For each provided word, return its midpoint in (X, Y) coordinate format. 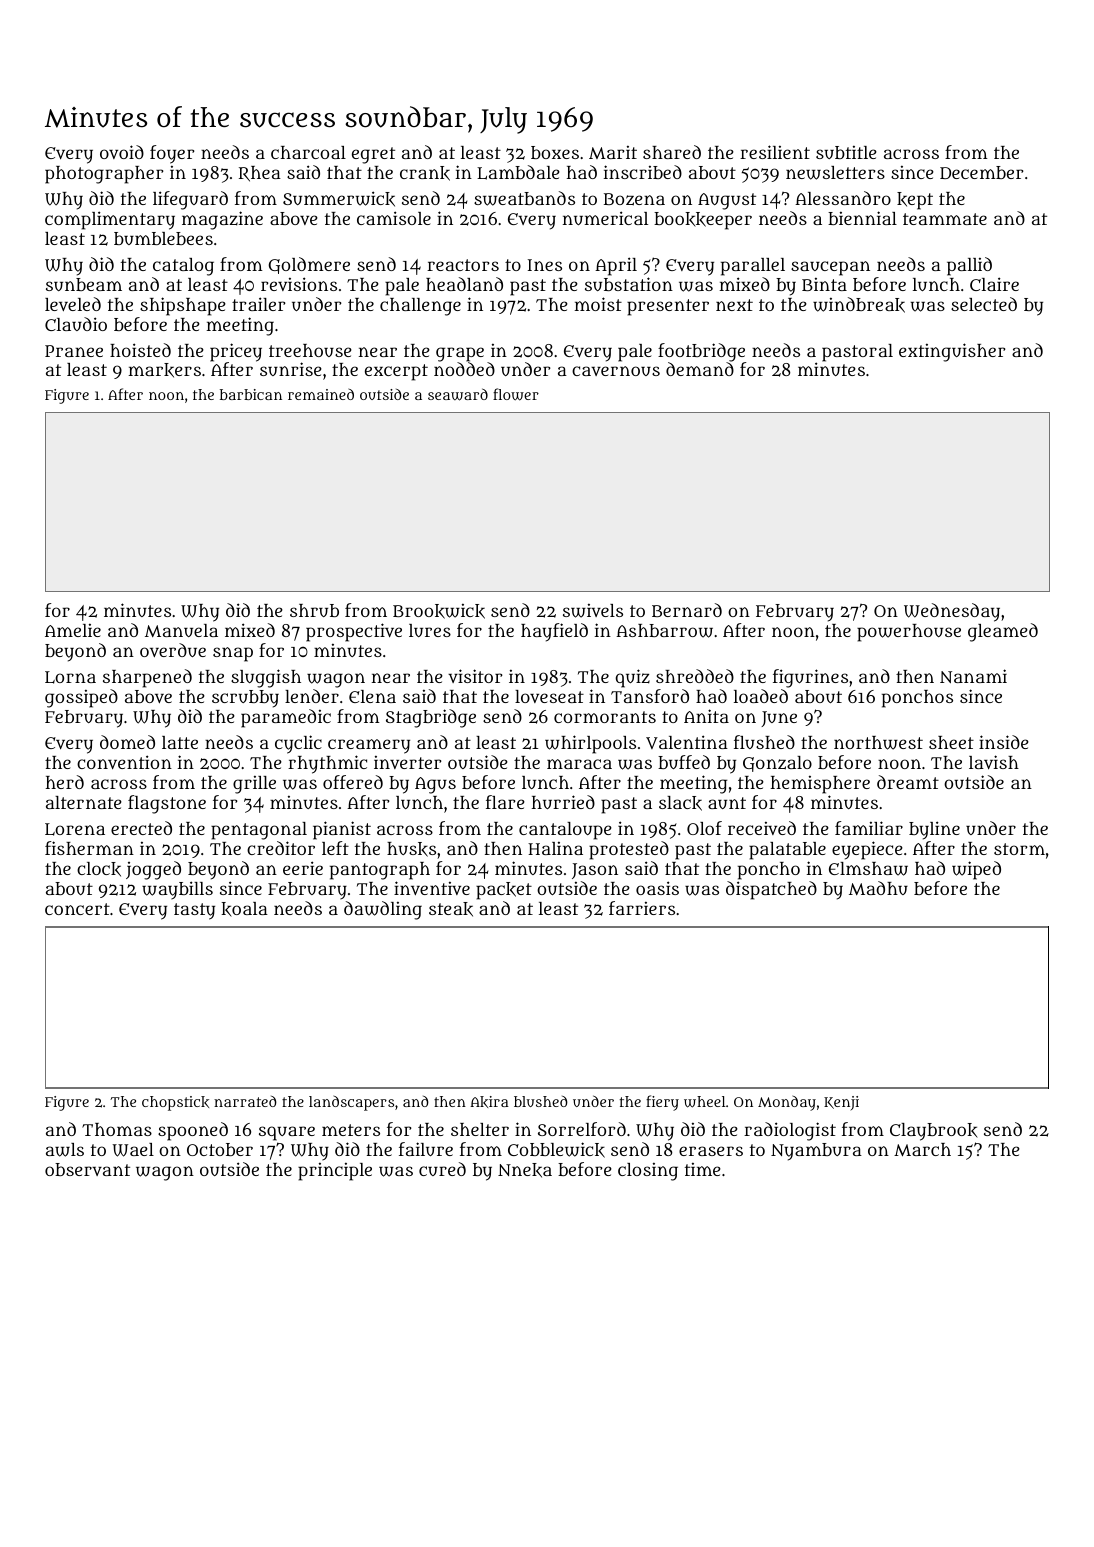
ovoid (122, 152)
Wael (133, 1150)
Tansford (650, 696)
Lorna (70, 677)
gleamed (1003, 632)
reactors (463, 265)
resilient (775, 152)
